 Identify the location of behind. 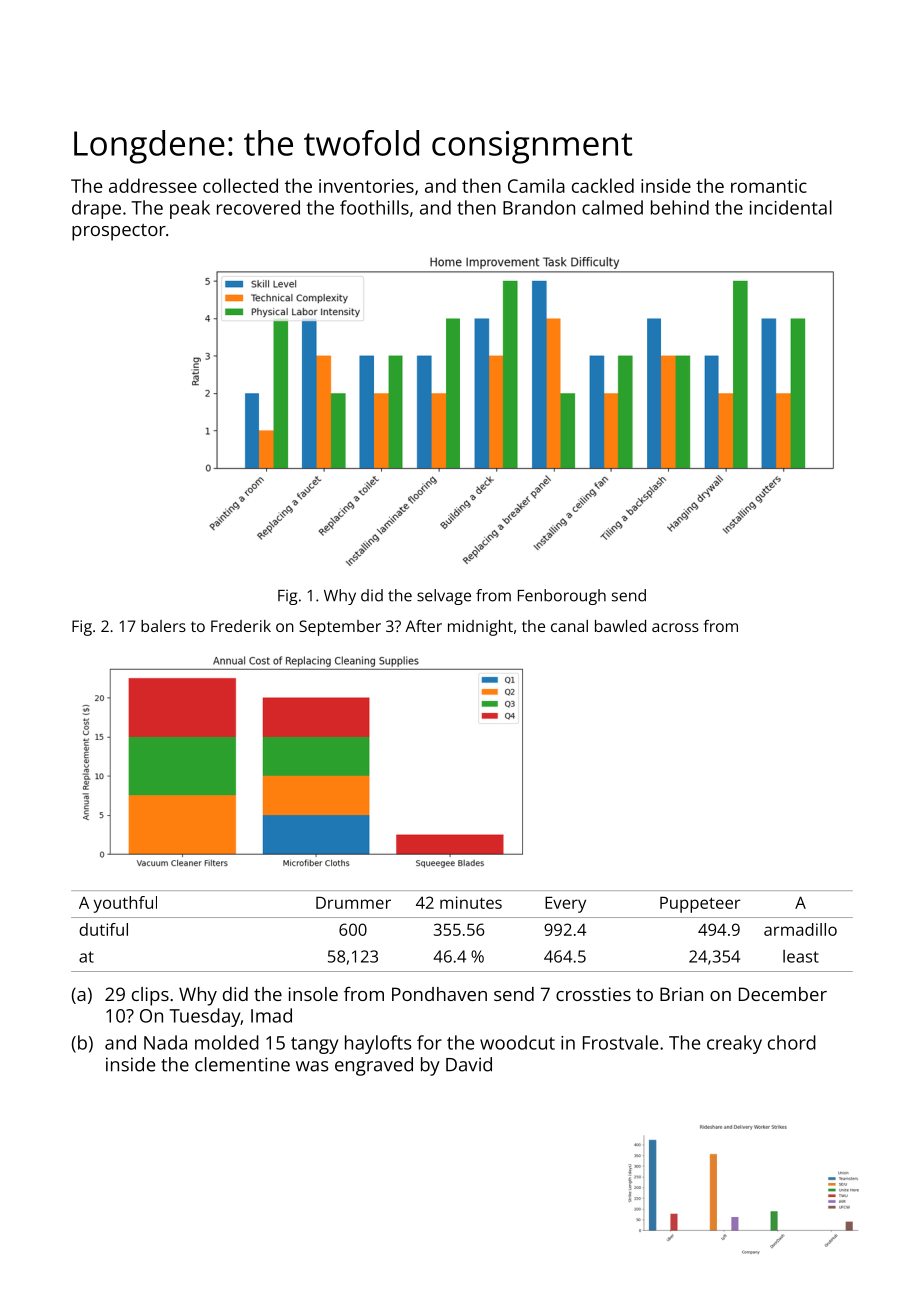
(680, 207).
